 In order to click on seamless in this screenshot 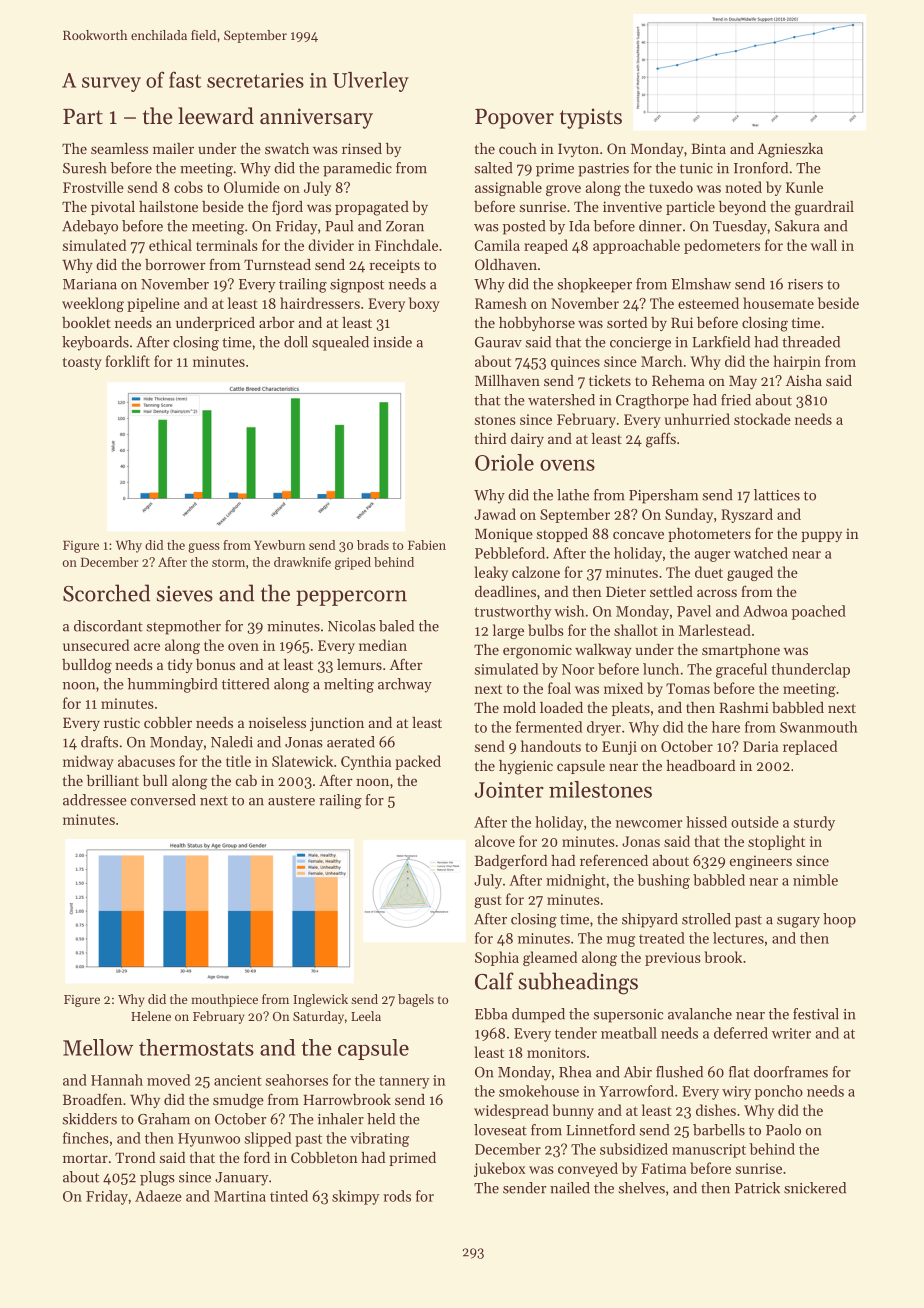, I will do `click(119, 148)`.
